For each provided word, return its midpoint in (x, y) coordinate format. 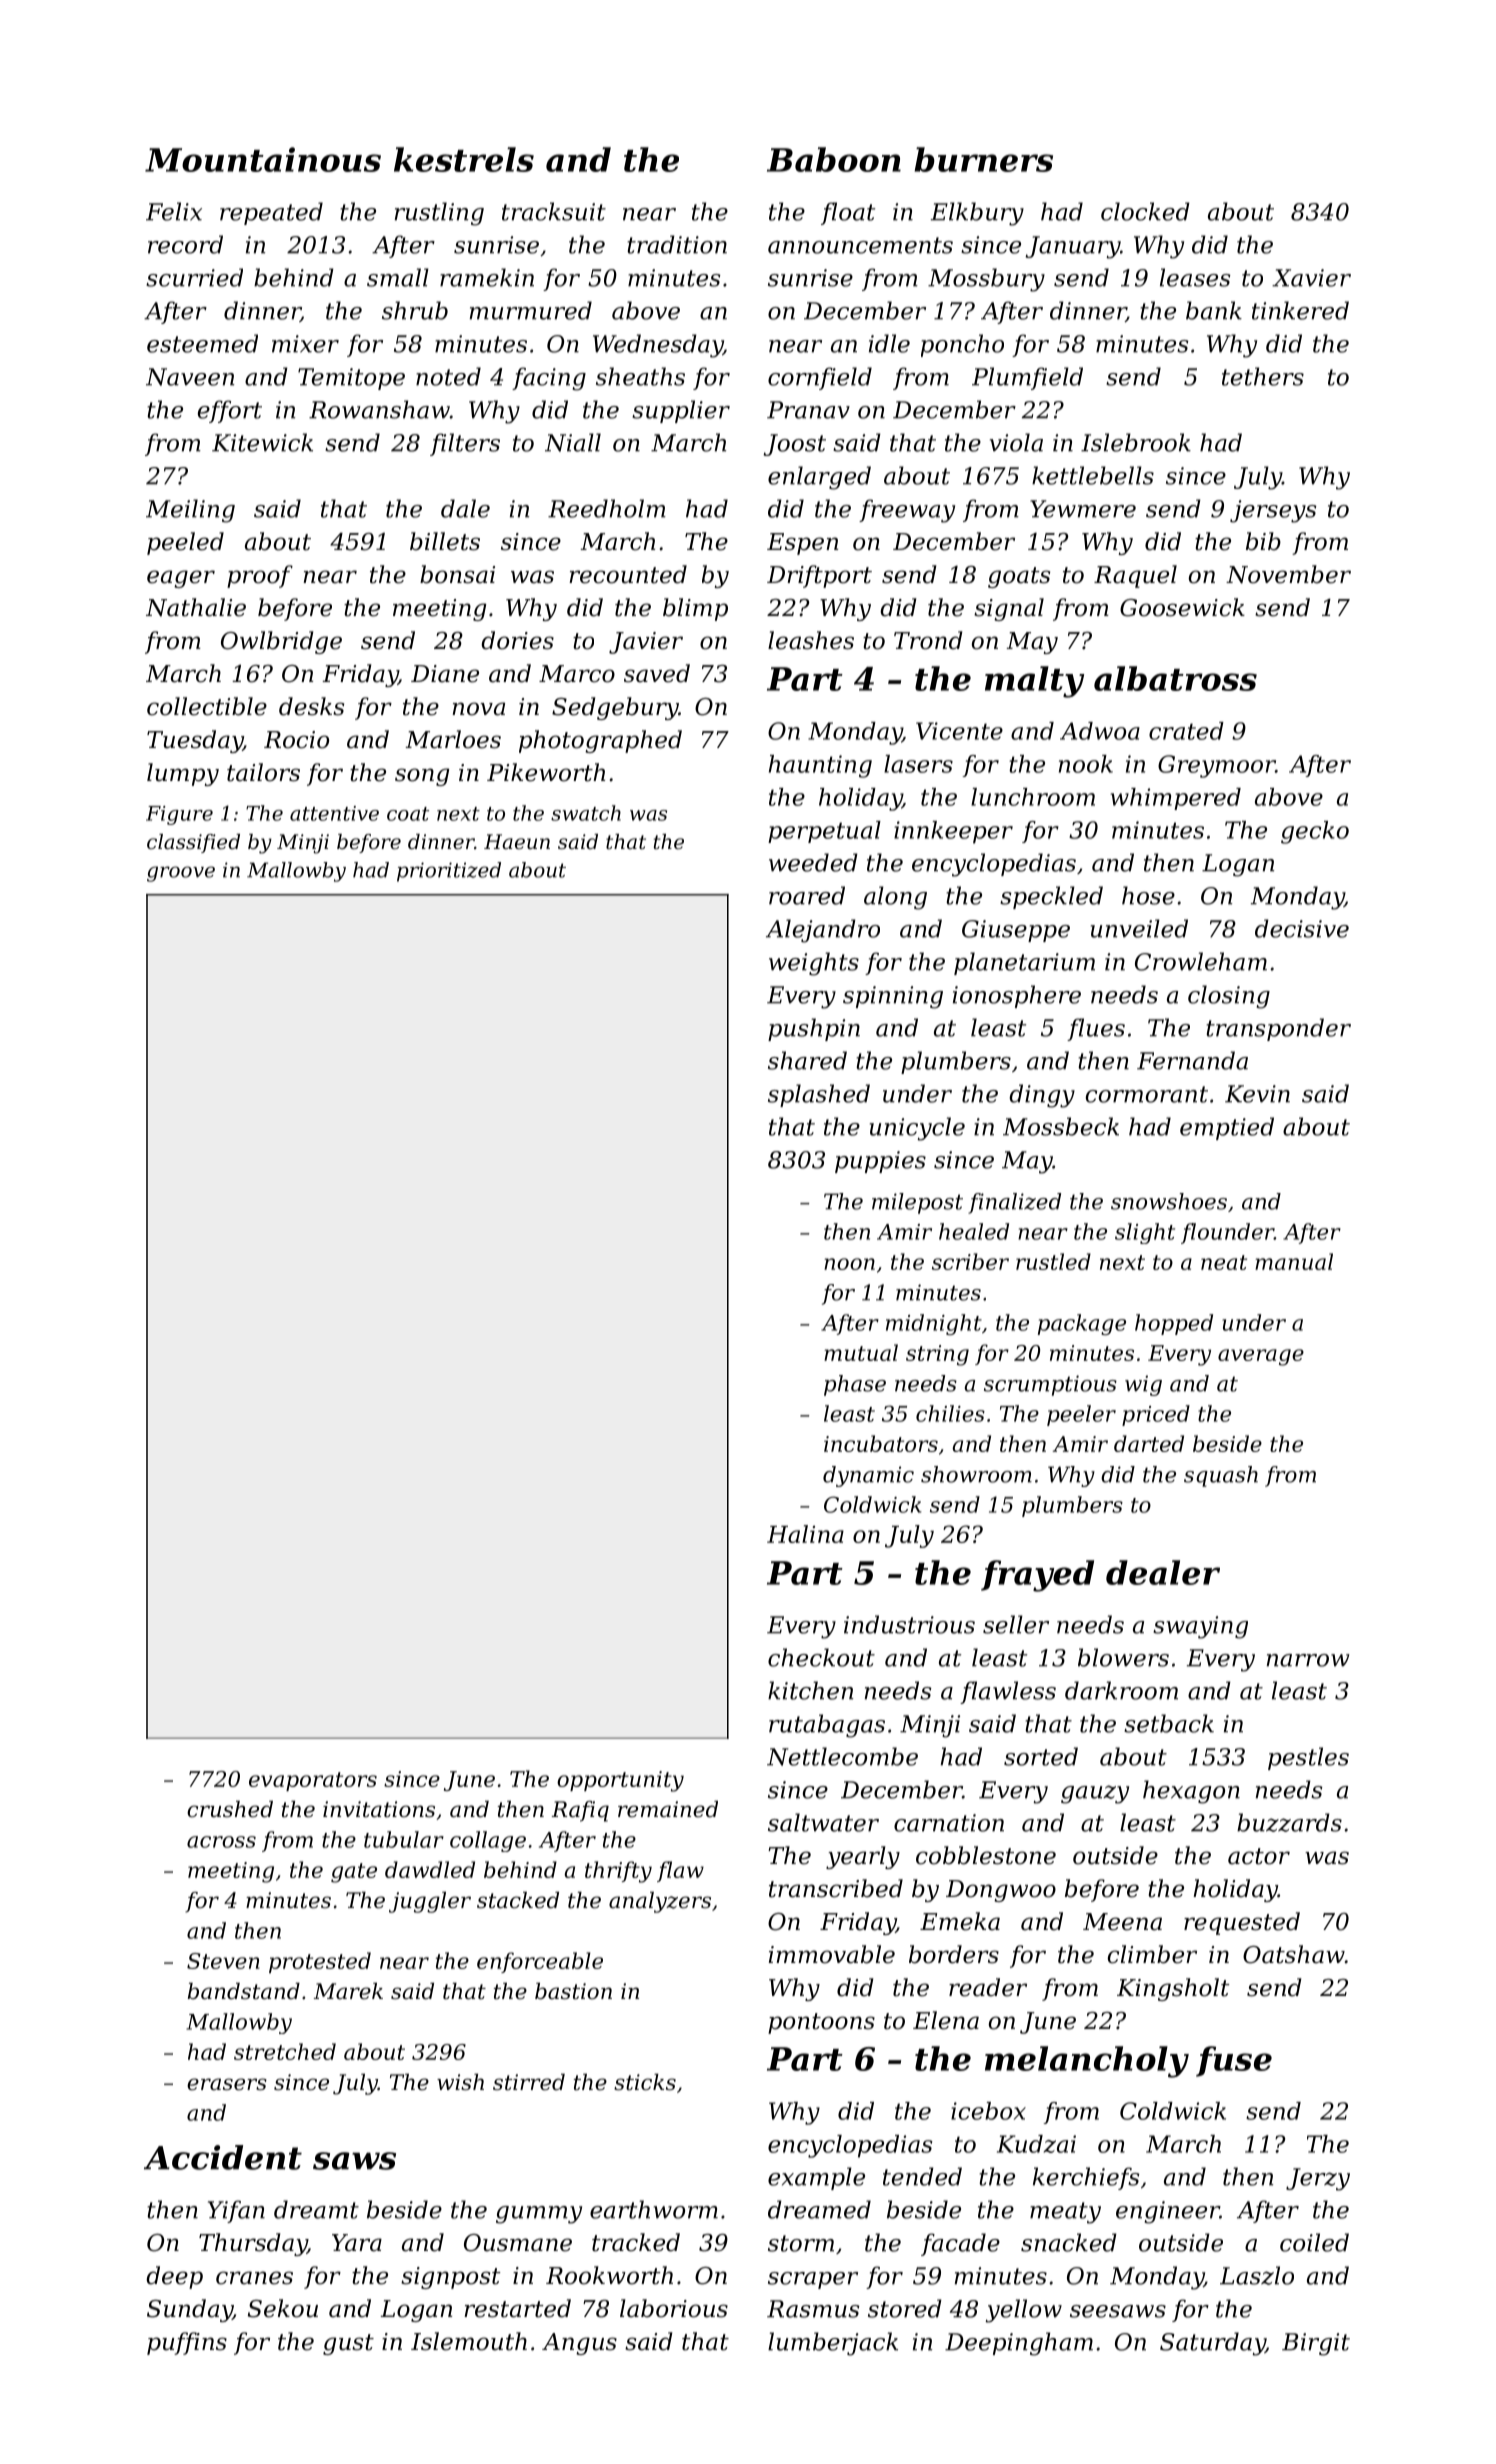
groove (181, 874)
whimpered (1175, 799)
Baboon (834, 159)
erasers (227, 2084)
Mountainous (263, 159)
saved (657, 673)
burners (983, 159)
